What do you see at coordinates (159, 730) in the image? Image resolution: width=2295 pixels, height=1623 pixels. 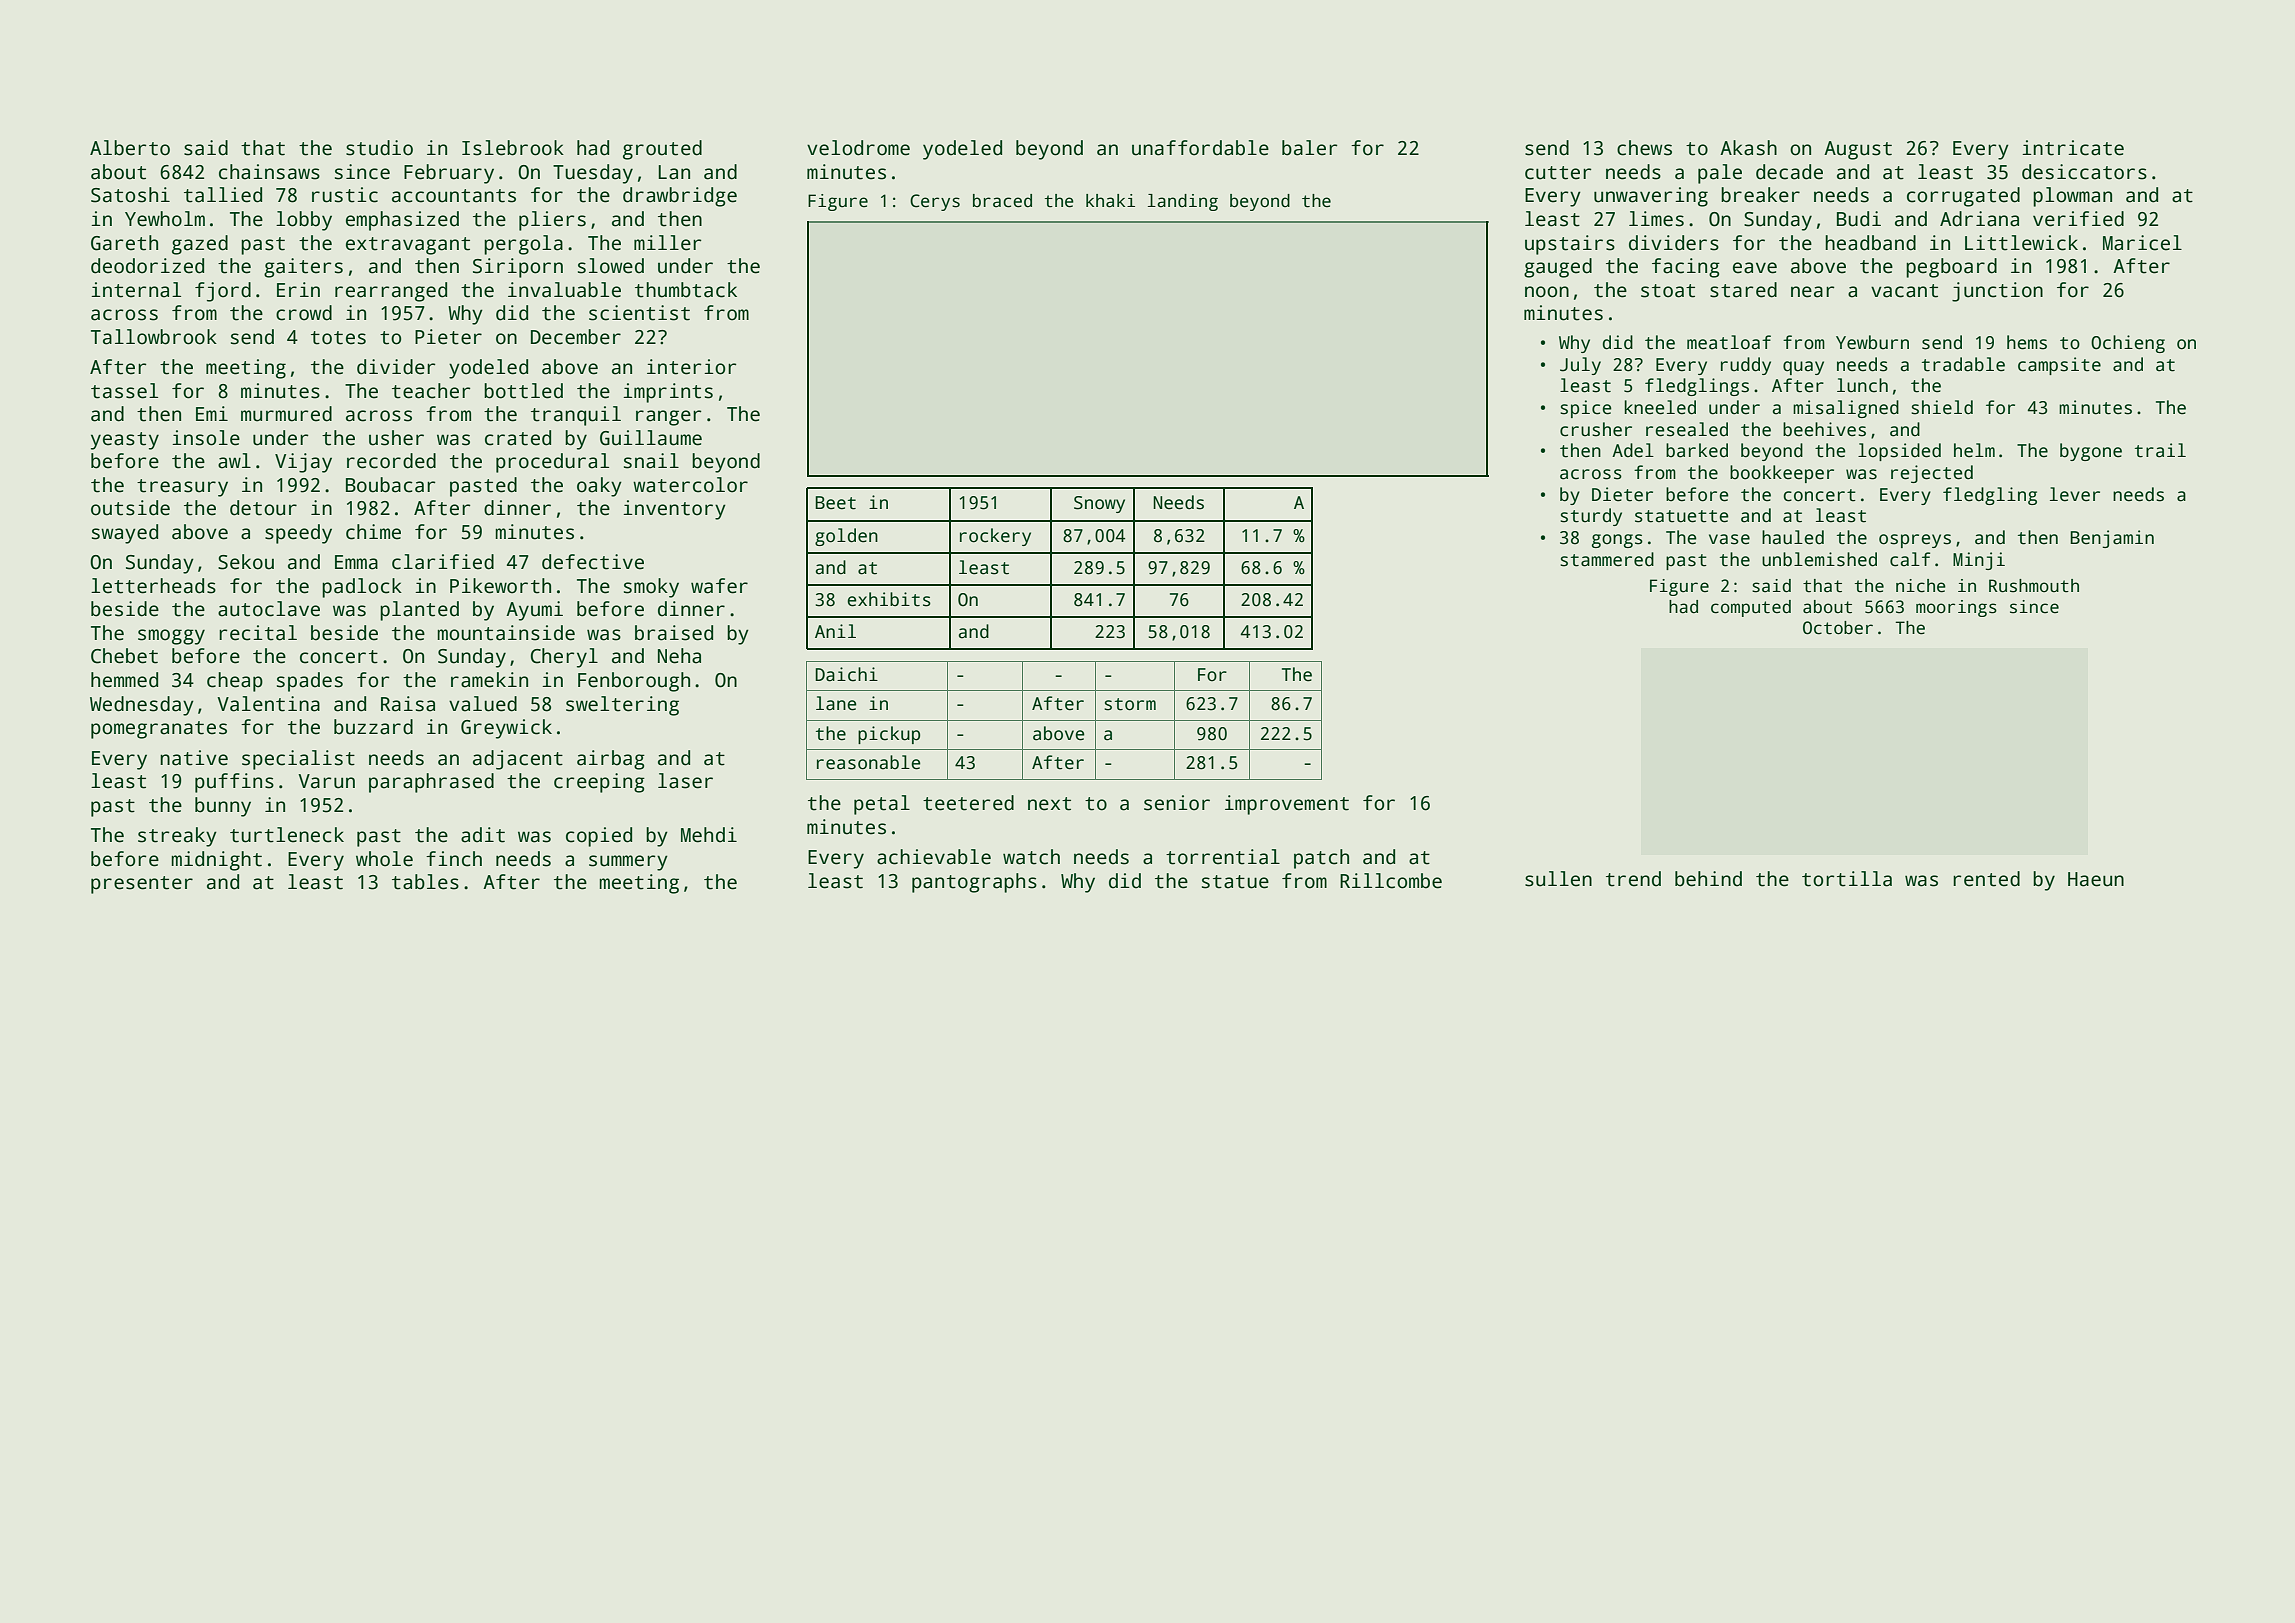 I see `pomegranates` at bounding box center [159, 730].
